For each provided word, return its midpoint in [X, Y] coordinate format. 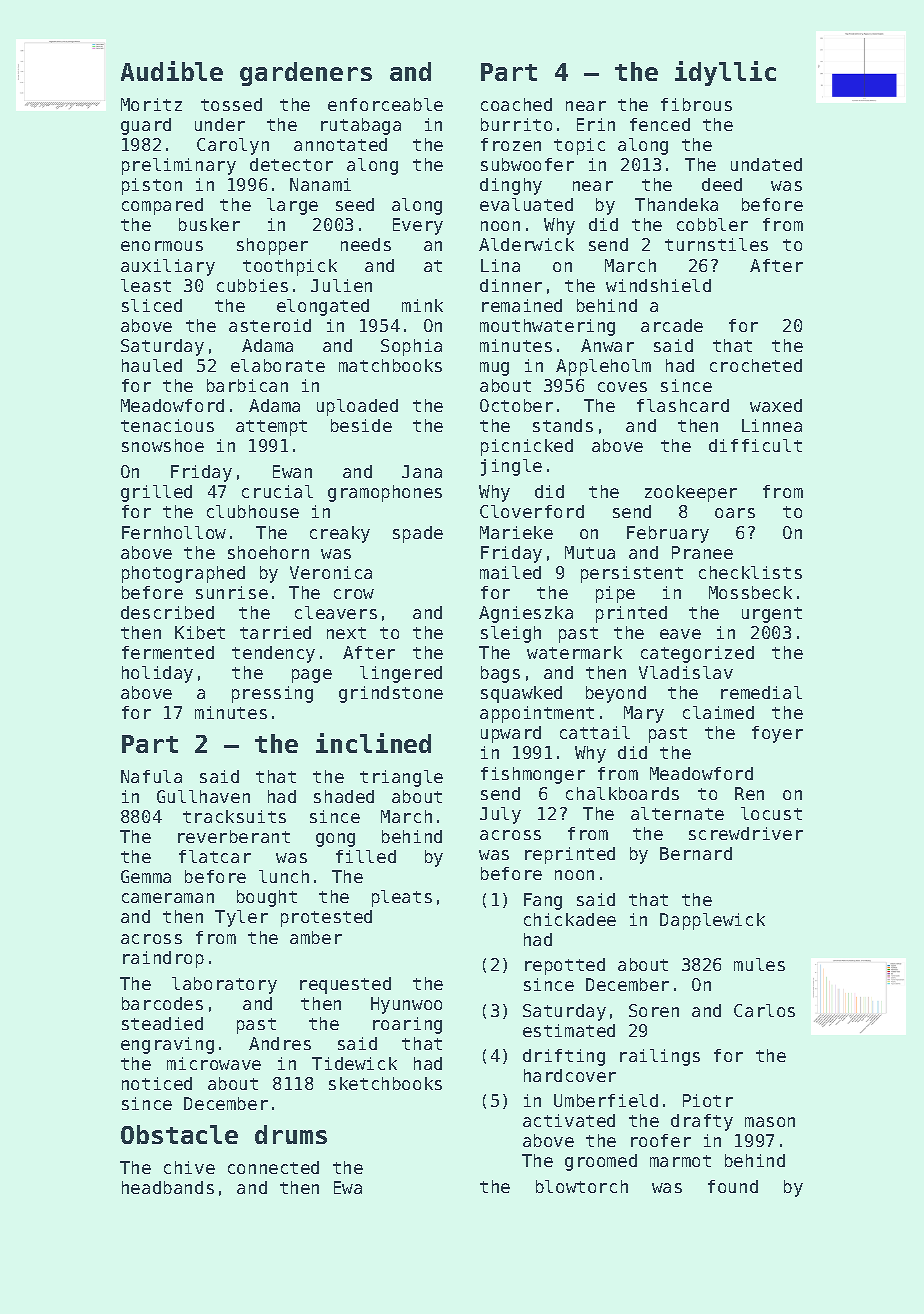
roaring [407, 1025]
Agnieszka [526, 614]
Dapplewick [712, 921]
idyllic [725, 73]
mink [422, 305]
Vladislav [686, 672]
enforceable [385, 104]
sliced [152, 305]
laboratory [224, 985]
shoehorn [268, 552]
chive [189, 1167]
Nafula [151, 776]
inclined [373, 743]
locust [771, 813]
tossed [231, 104]
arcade [672, 325]
